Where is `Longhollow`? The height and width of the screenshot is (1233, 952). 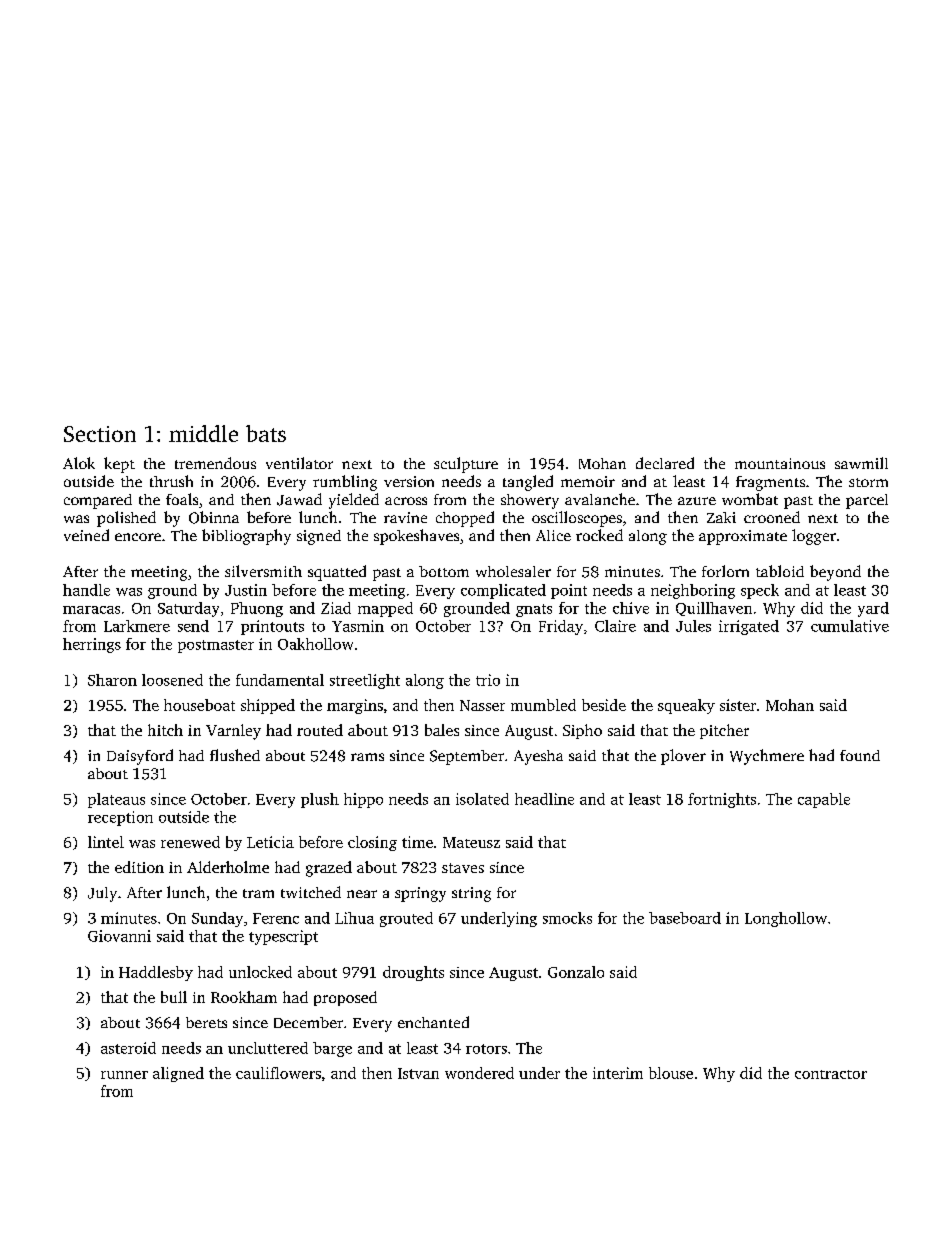 Longhollow is located at coordinates (786, 919).
